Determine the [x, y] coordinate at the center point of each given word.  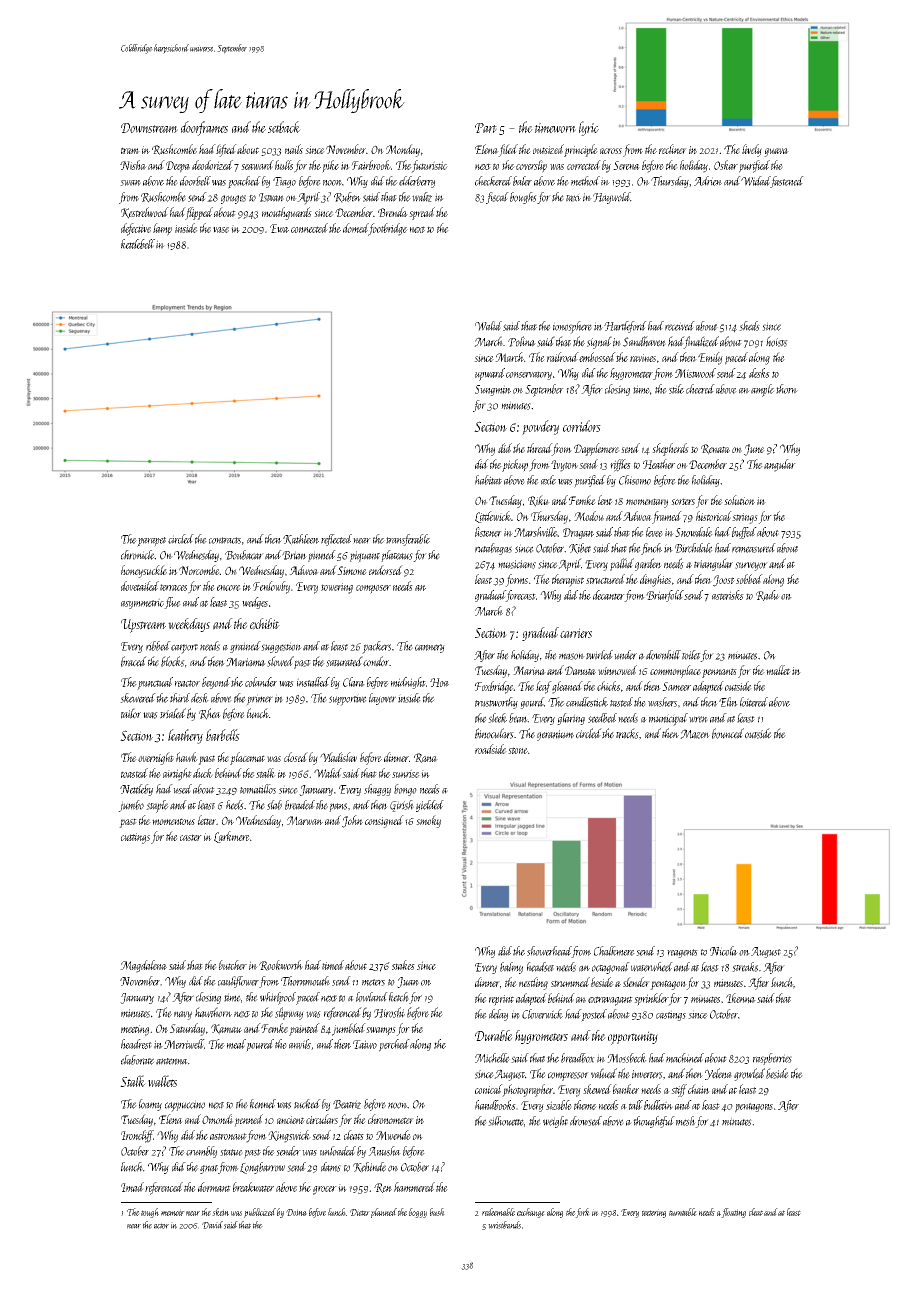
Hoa [439, 682]
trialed [173, 713]
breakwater [253, 1187]
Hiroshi [389, 1012]
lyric [589, 128]
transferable [408, 540]
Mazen [695, 734]
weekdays [189, 625]
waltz [422, 197]
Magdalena [143, 966]
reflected [336, 540]
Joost [724, 581]
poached [244, 182]
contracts [225, 540]
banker [626, 1089]
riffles [620, 465]
